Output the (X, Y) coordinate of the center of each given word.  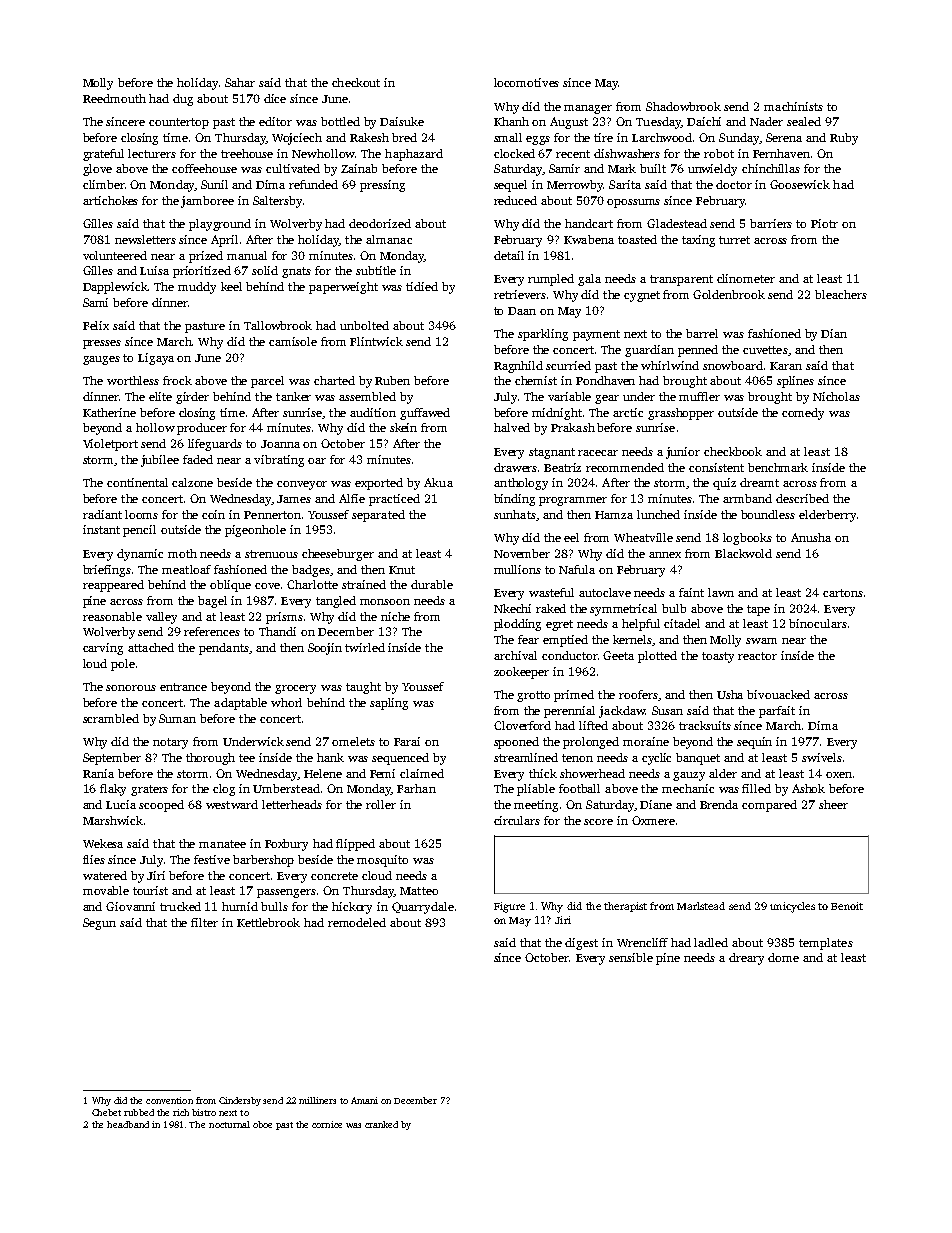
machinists (793, 106)
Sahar (240, 82)
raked (551, 608)
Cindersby (240, 1101)
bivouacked (778, 694)
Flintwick (376, 341)
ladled (711, 942)
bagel (212, 602)
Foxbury (286, 845)
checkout (356, 82)
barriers (771, 223)
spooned (516, 743)
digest (581, 944)
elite (160, 396)
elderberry (827, 516)
